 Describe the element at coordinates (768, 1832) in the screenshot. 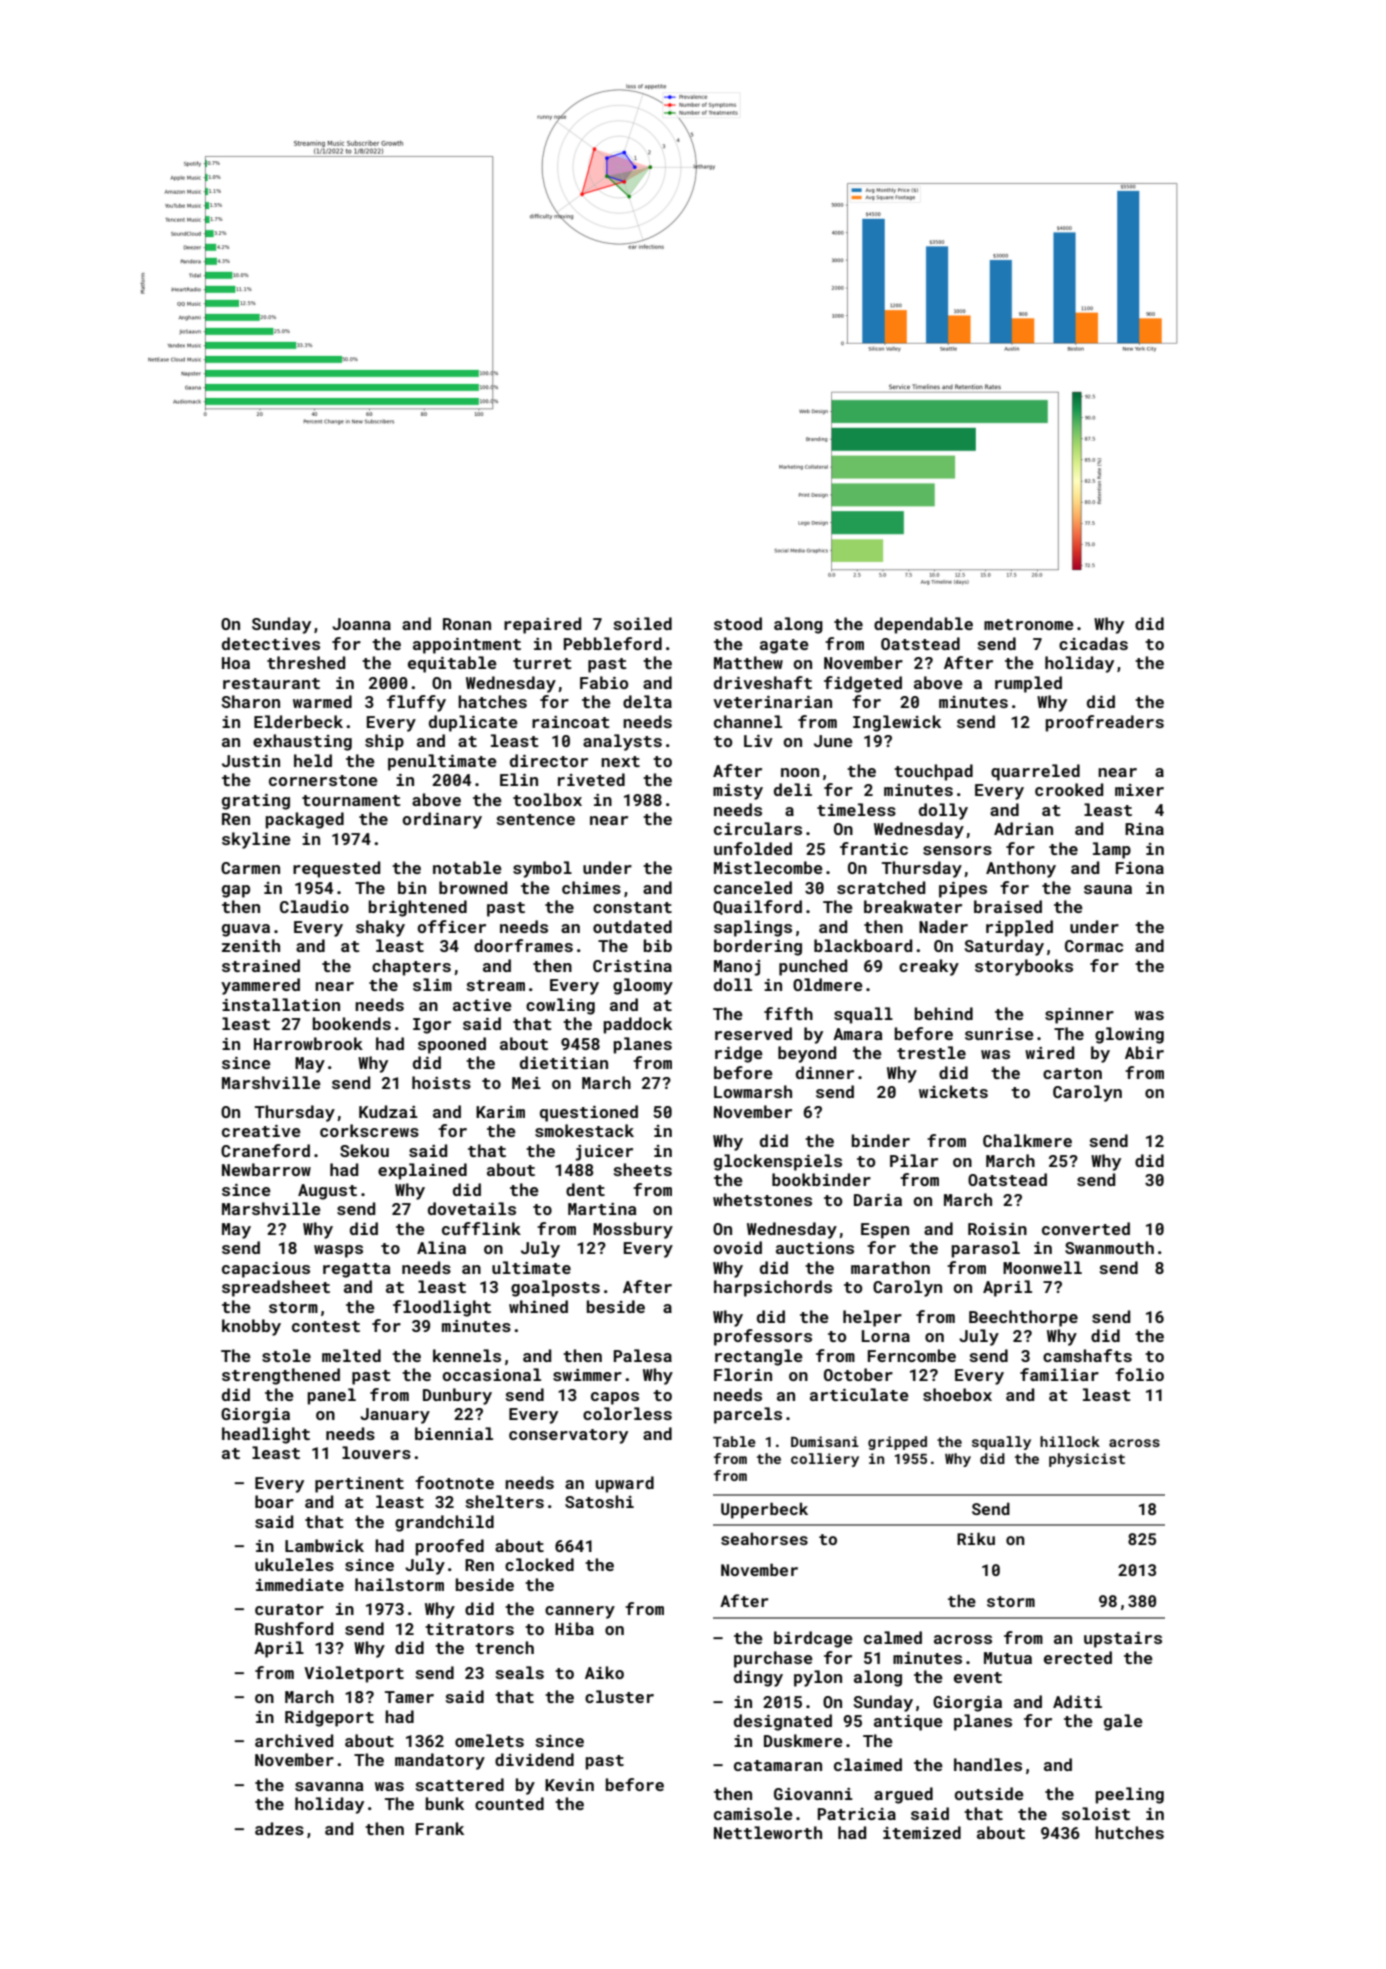

I see `Nettleworth` at that location.
